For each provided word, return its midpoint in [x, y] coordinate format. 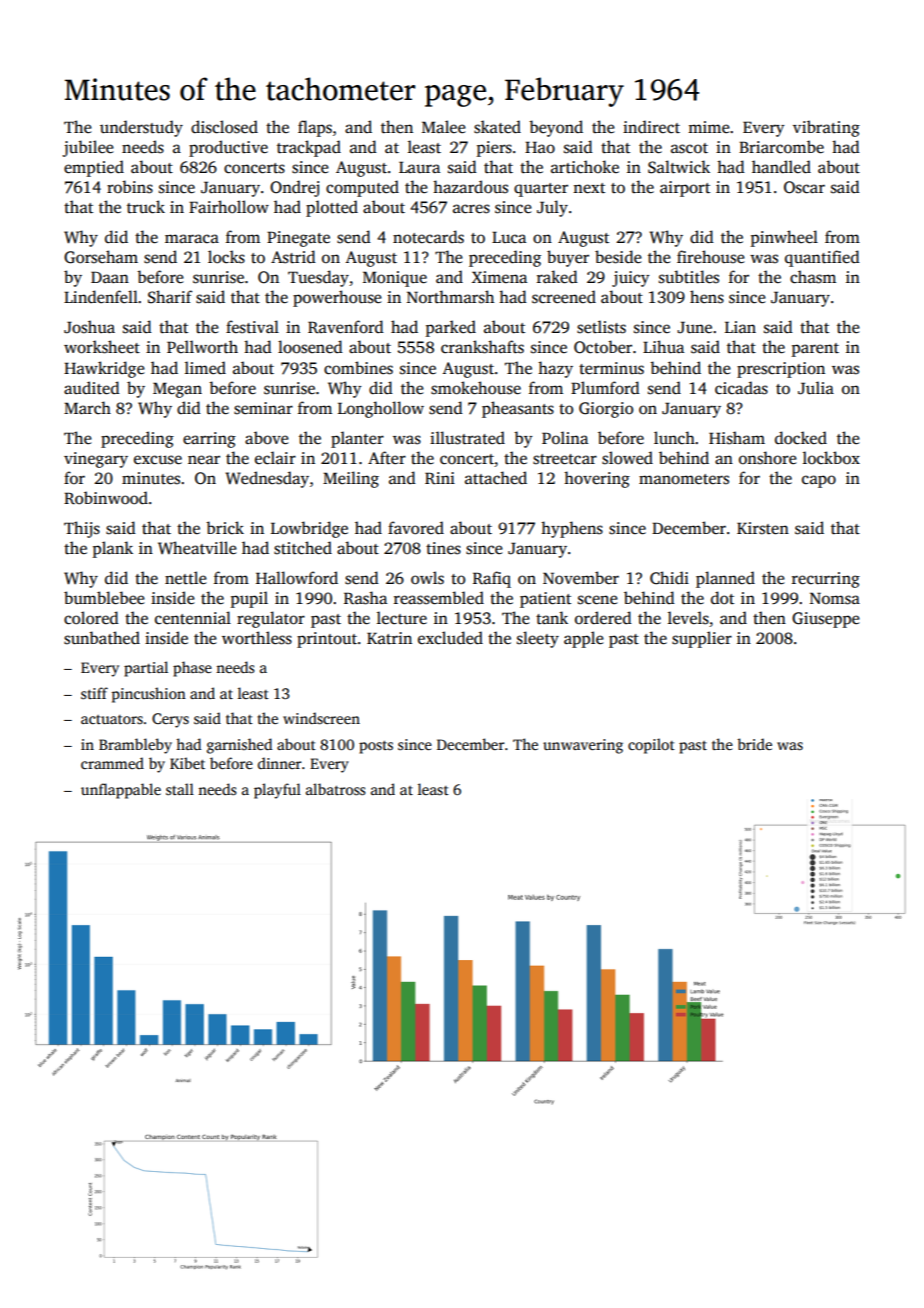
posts [376, 747]
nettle [186, 578]
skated [497, 127]
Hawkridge [104, 369]
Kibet [187, 763]
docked [801, 438]
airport [685, 189]
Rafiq [492, 579]
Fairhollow [229, 207]
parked [451, 328]
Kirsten [763, 528]
